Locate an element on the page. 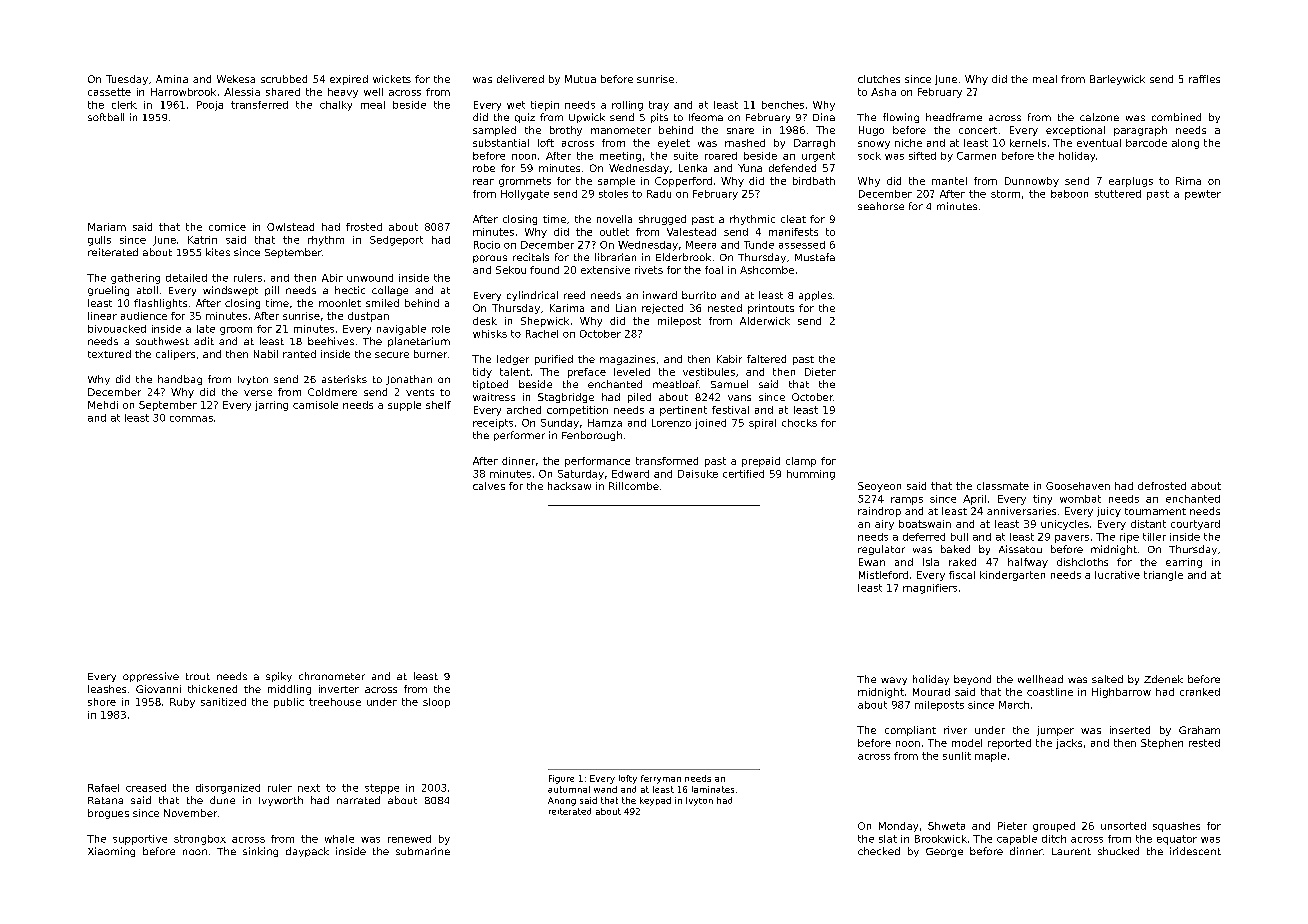 The image size is (1308, 924). chalky is located at coordinates (336, 106).
